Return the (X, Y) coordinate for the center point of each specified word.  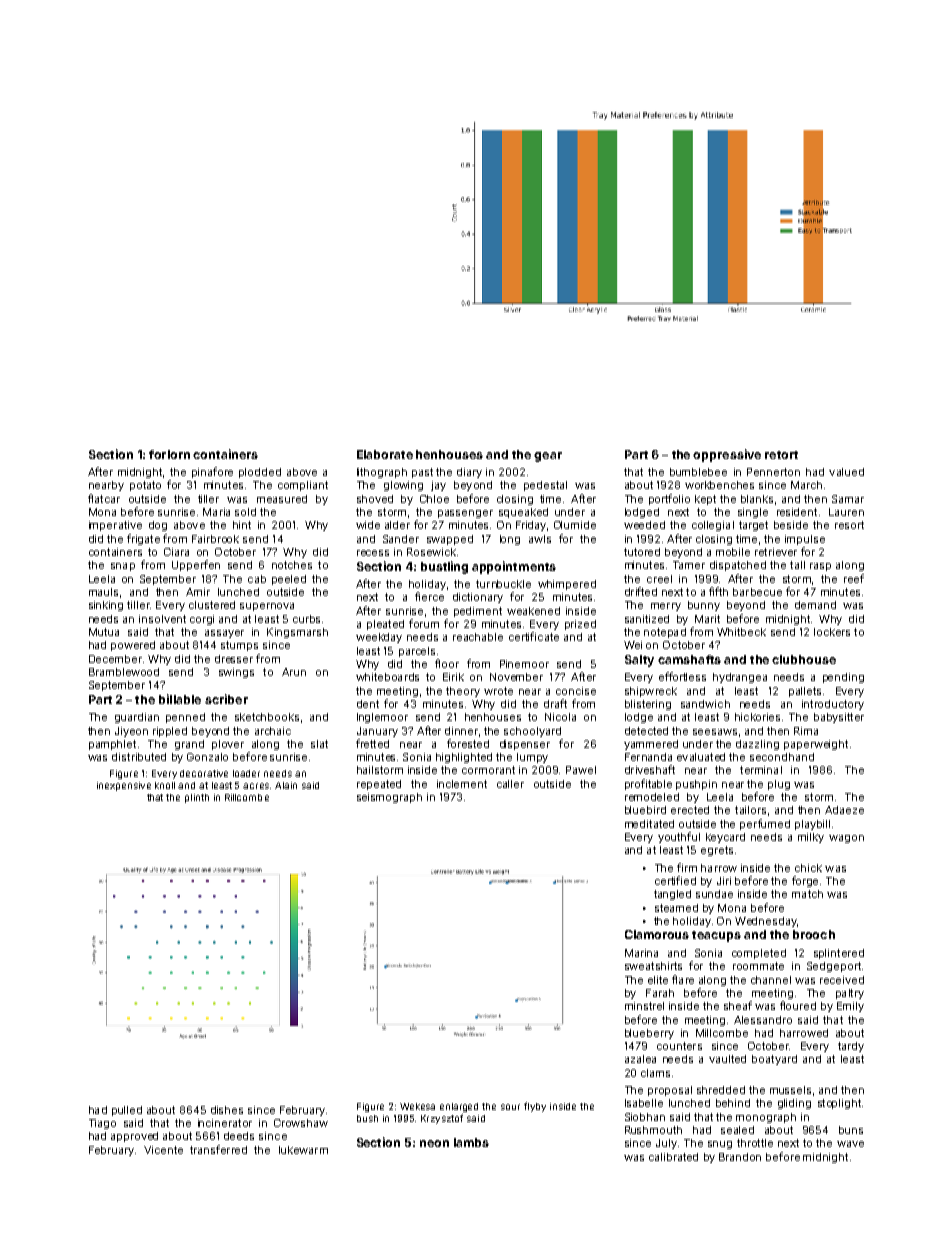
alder (397, 525)
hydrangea (740, 678)
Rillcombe (247, 797)
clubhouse (804, 659)
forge (805, 881)
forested (468, 743)
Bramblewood (124, 672)
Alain (286, 785)
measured (282, 499)
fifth (718, 591)
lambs (471, 1142)
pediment (478, 612)
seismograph (389, 798)
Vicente (163, 1150)
